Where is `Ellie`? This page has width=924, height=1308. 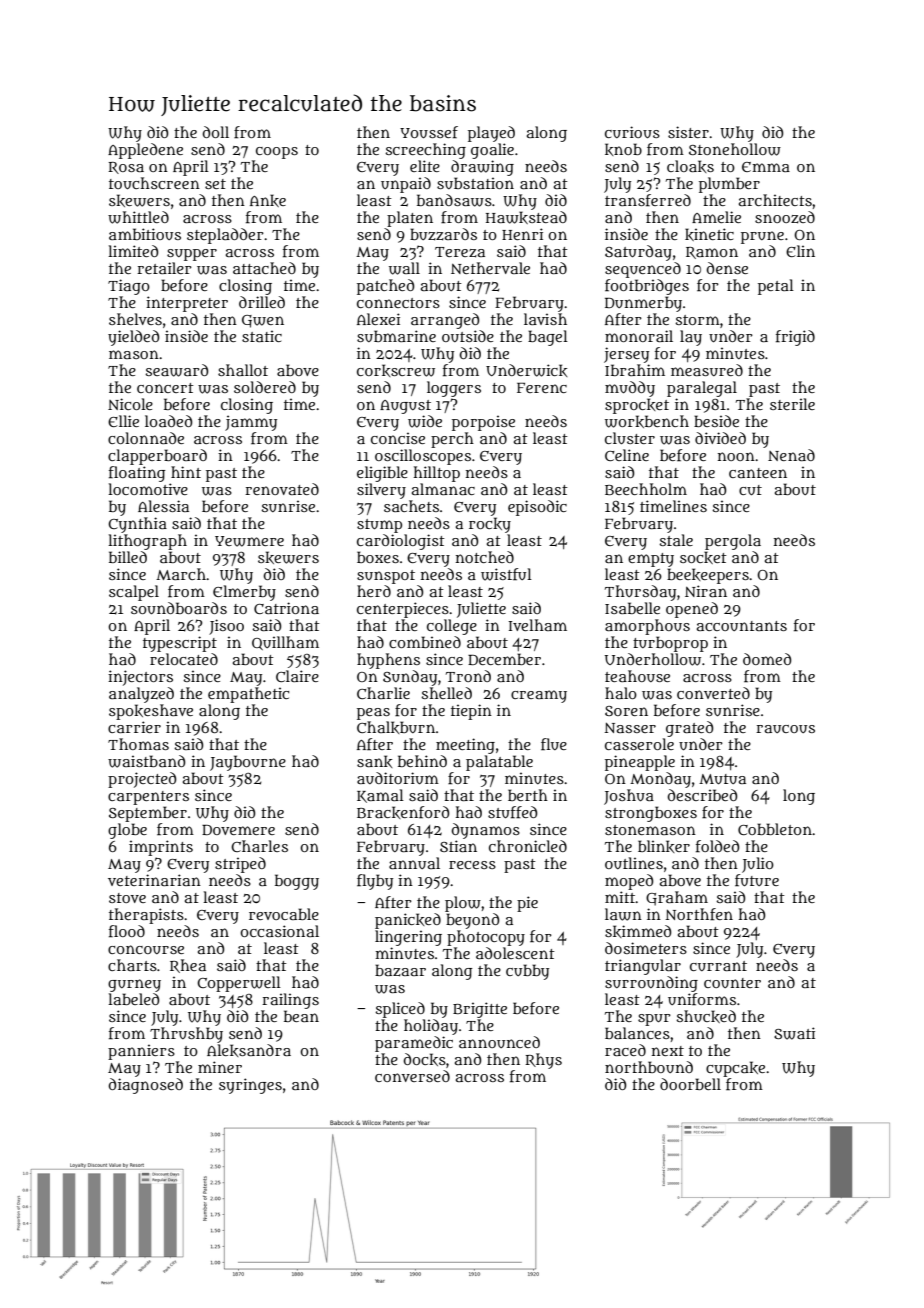
Ellie is located at coordinates (123, 421).
